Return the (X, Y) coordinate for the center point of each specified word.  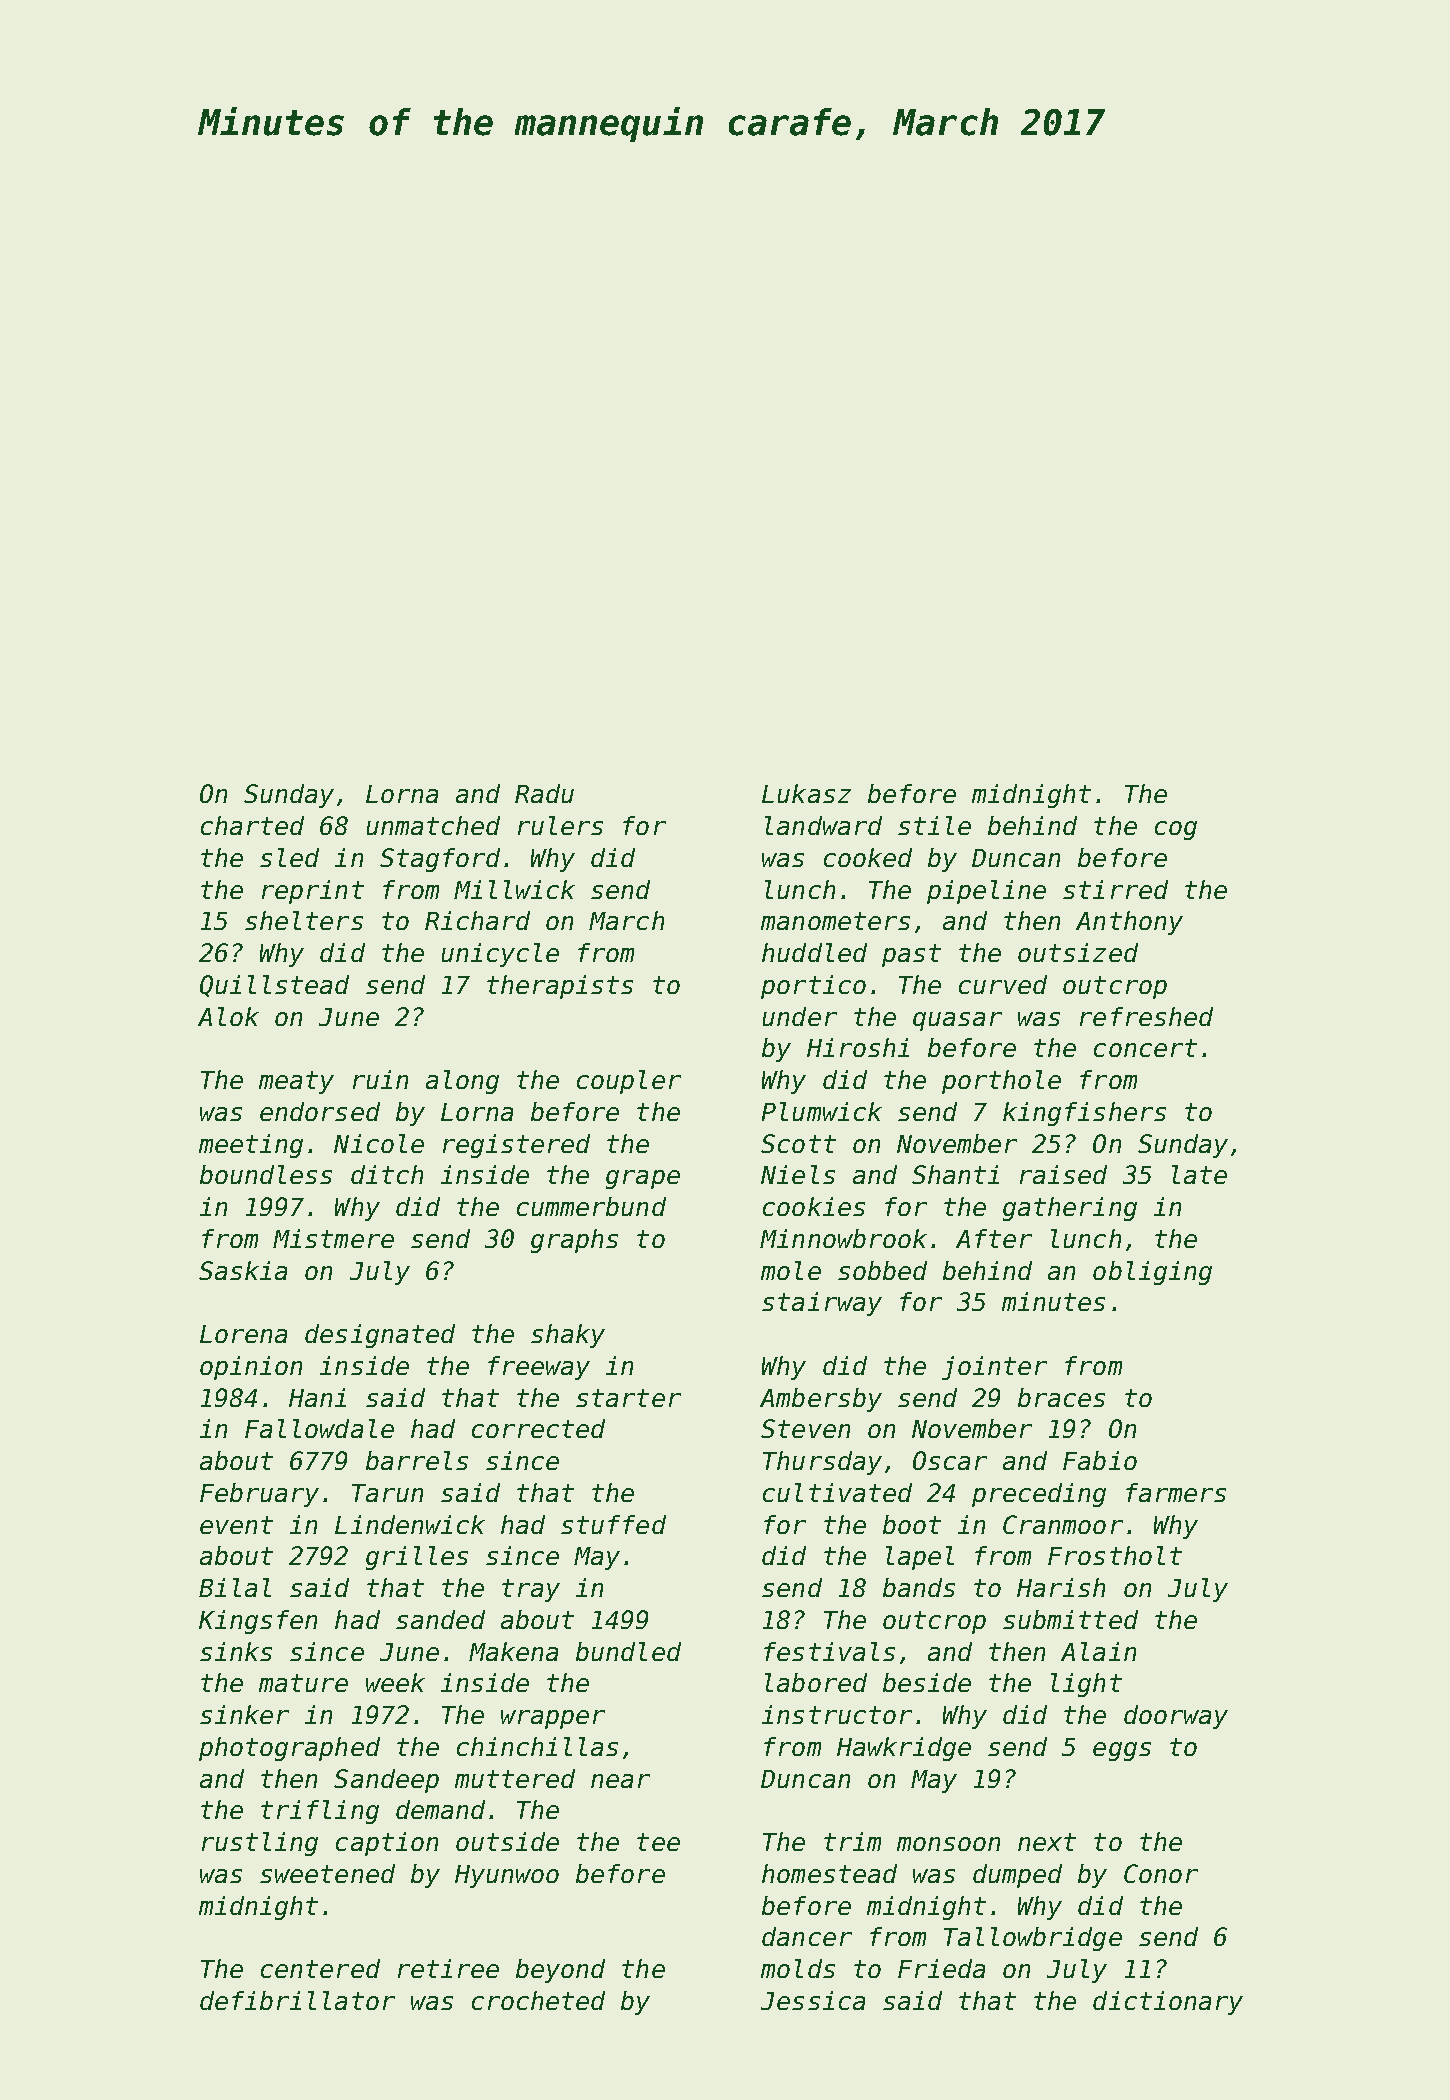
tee (658, 1842)
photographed (289, 1749)
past (911, 955)
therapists (560, 987)
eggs (1122, 1751)
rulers (560, 825)
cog (1176, 830)
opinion (251, 1368)
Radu (544, 793)
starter (628, 1398)
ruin (380, 1079)
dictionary (1168, 2003)
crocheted (538, 2000)
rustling (260, 1844)
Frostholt (1115, 1555)
